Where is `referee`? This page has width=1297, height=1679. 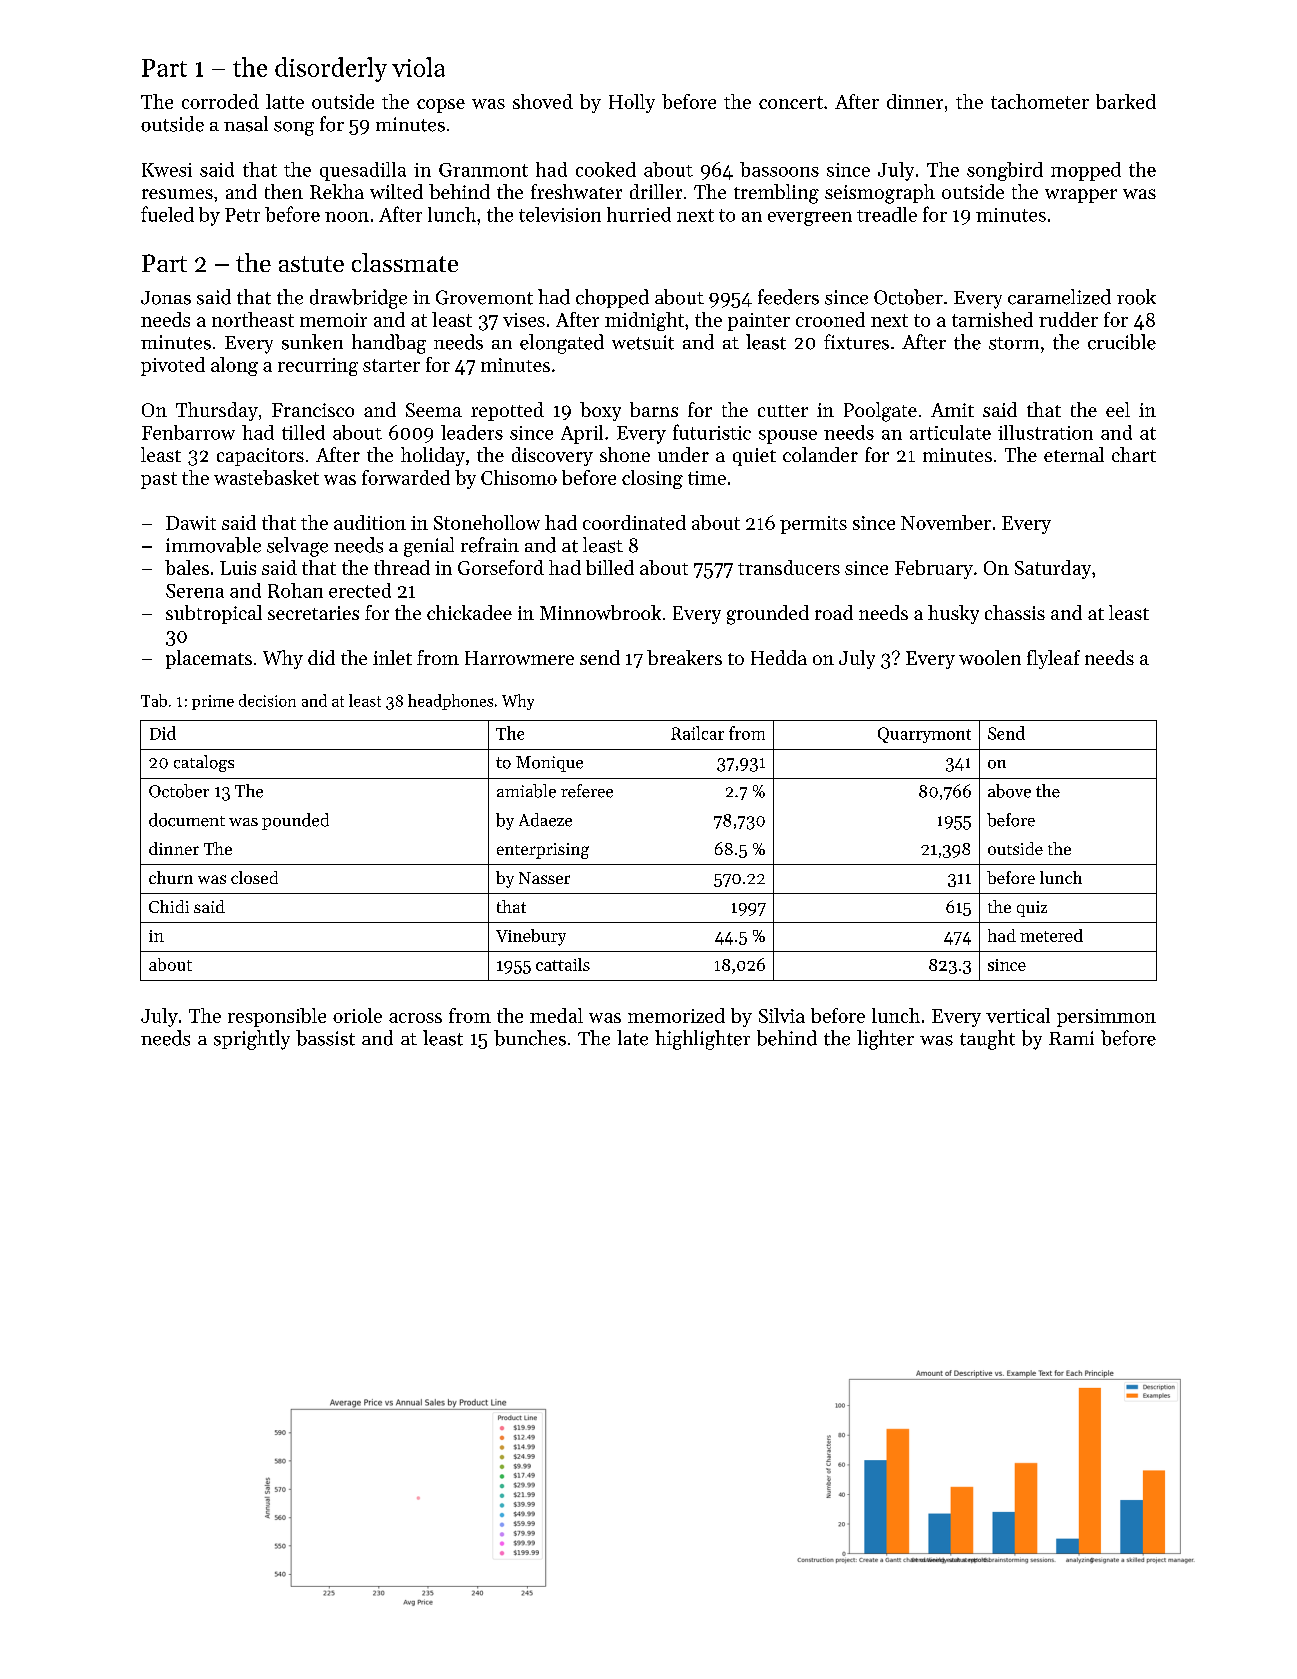 referee is located at coordinates (587, 791).
